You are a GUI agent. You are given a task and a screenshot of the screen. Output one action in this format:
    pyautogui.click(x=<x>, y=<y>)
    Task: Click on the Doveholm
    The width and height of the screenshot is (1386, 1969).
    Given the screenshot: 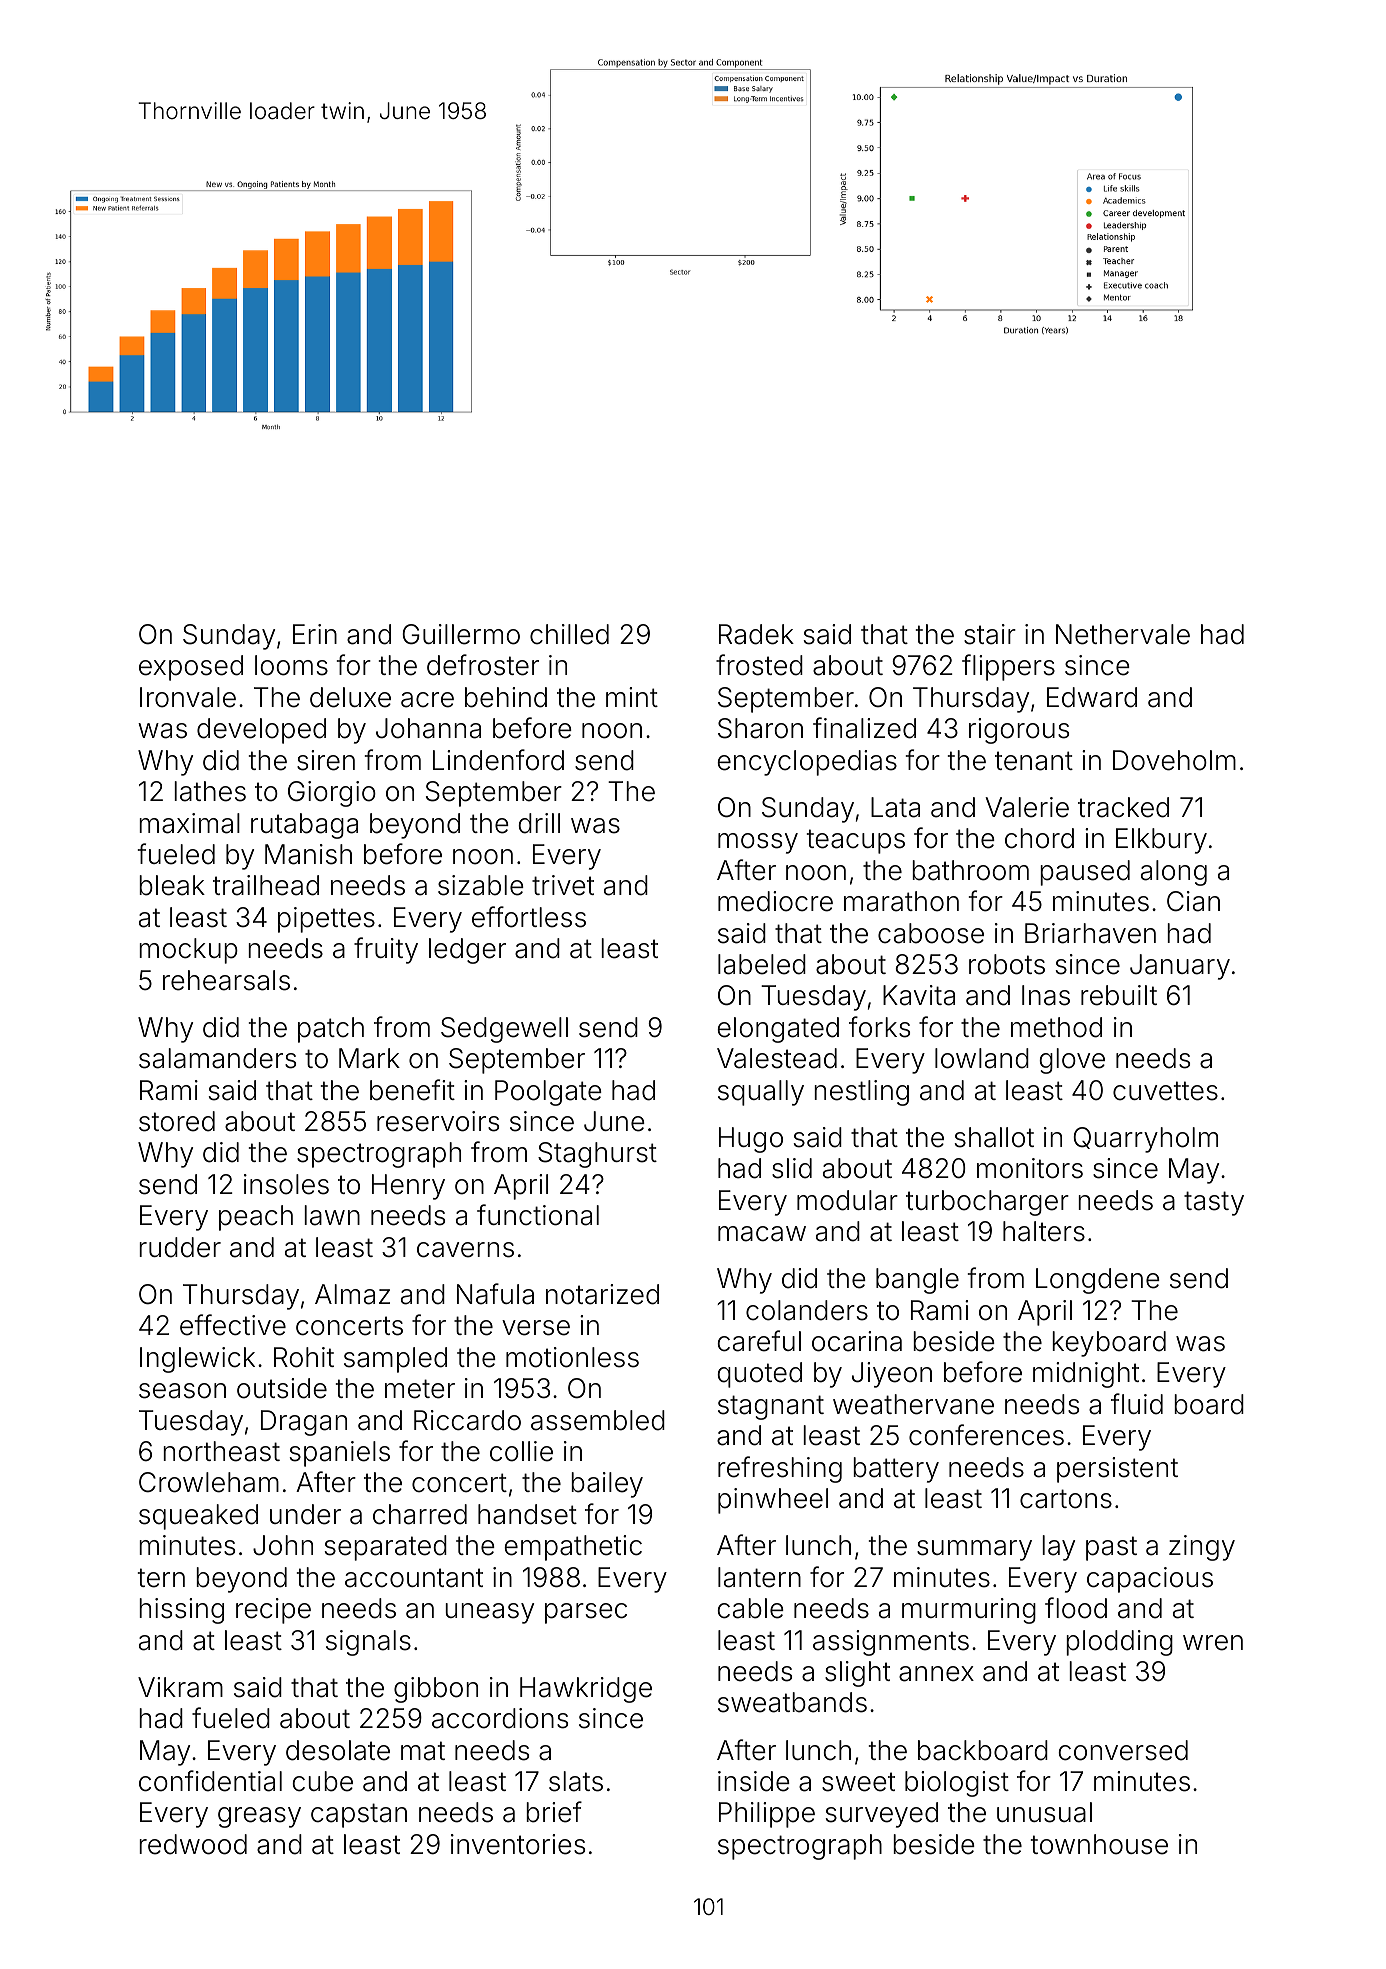 What is the action you would take?
    pyautogui.click(x=1174, y=760)
